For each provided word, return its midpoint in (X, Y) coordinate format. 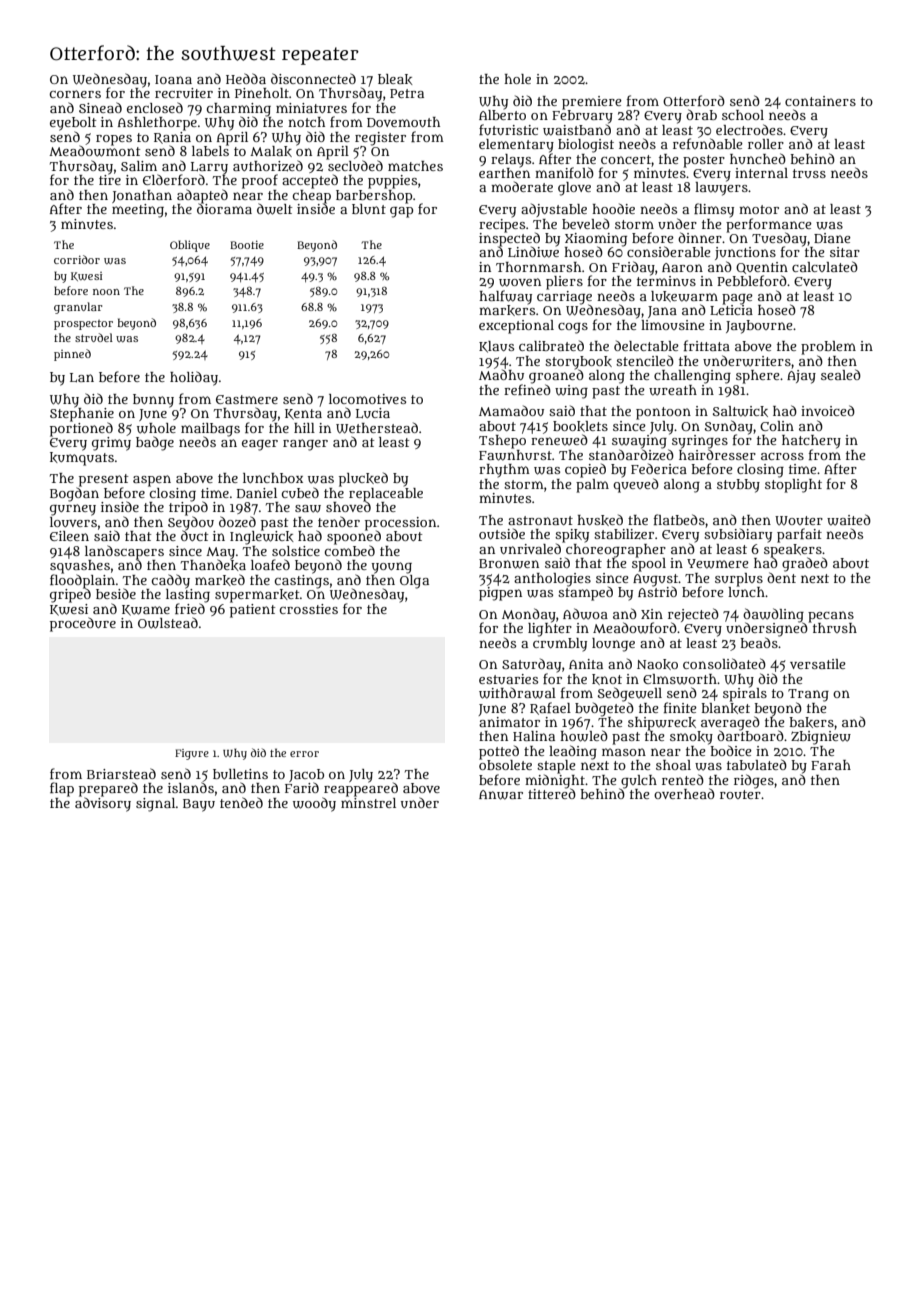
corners (75, 94)
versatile (818, 664)
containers (820, 101)
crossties (309, 609)
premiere (592, 103)
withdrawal (517, 693)
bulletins (240, 774)
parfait (799, 535)
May (220, 553)
